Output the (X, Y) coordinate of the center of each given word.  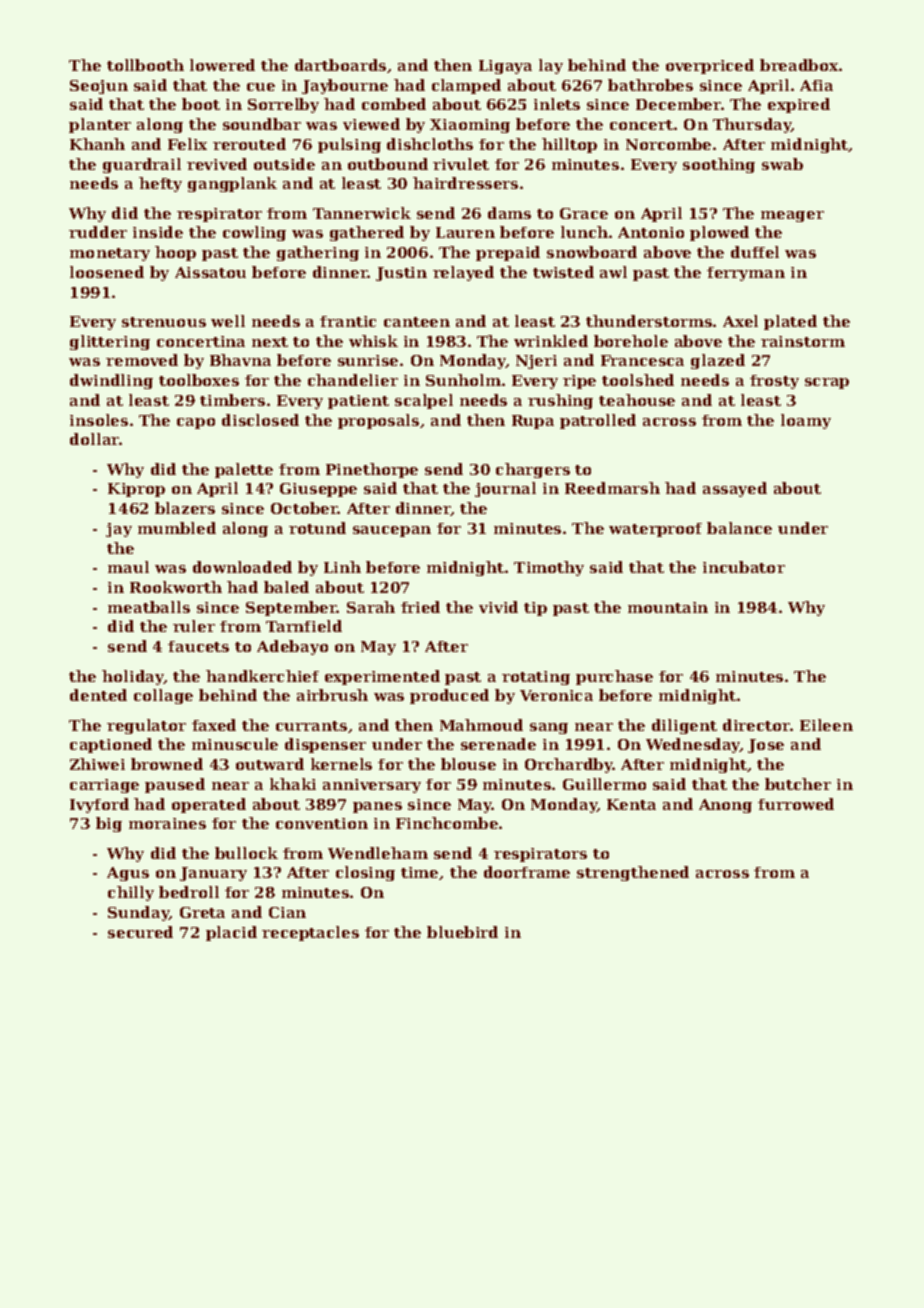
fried (420, 607)
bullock (246, 853)
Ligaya (505, 67)
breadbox (799, 65)
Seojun (99, 87)
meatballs (149, 607)
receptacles (310, 933)
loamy (806, 421)
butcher (798, 784)
